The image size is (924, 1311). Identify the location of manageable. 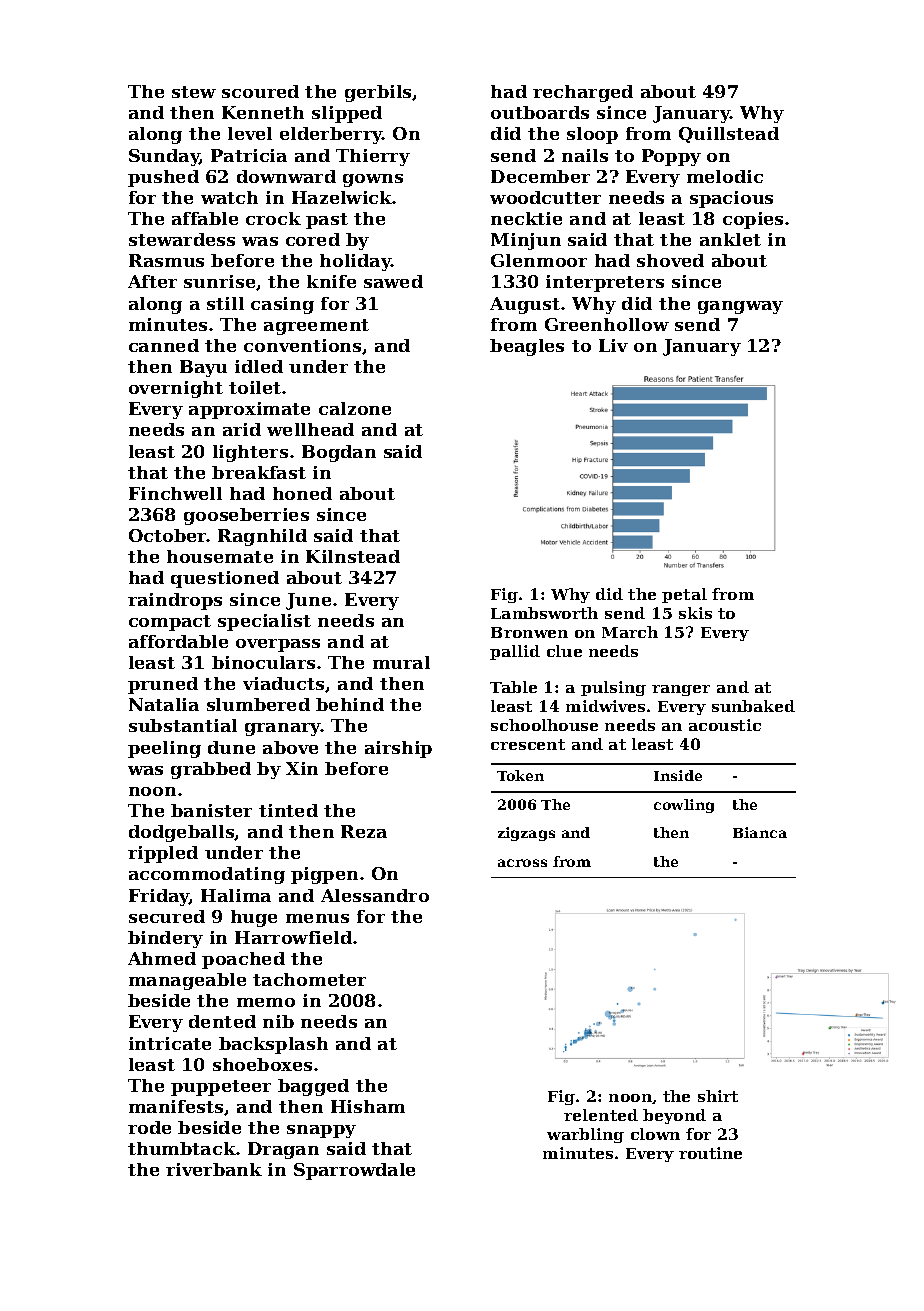
(187, 981).
